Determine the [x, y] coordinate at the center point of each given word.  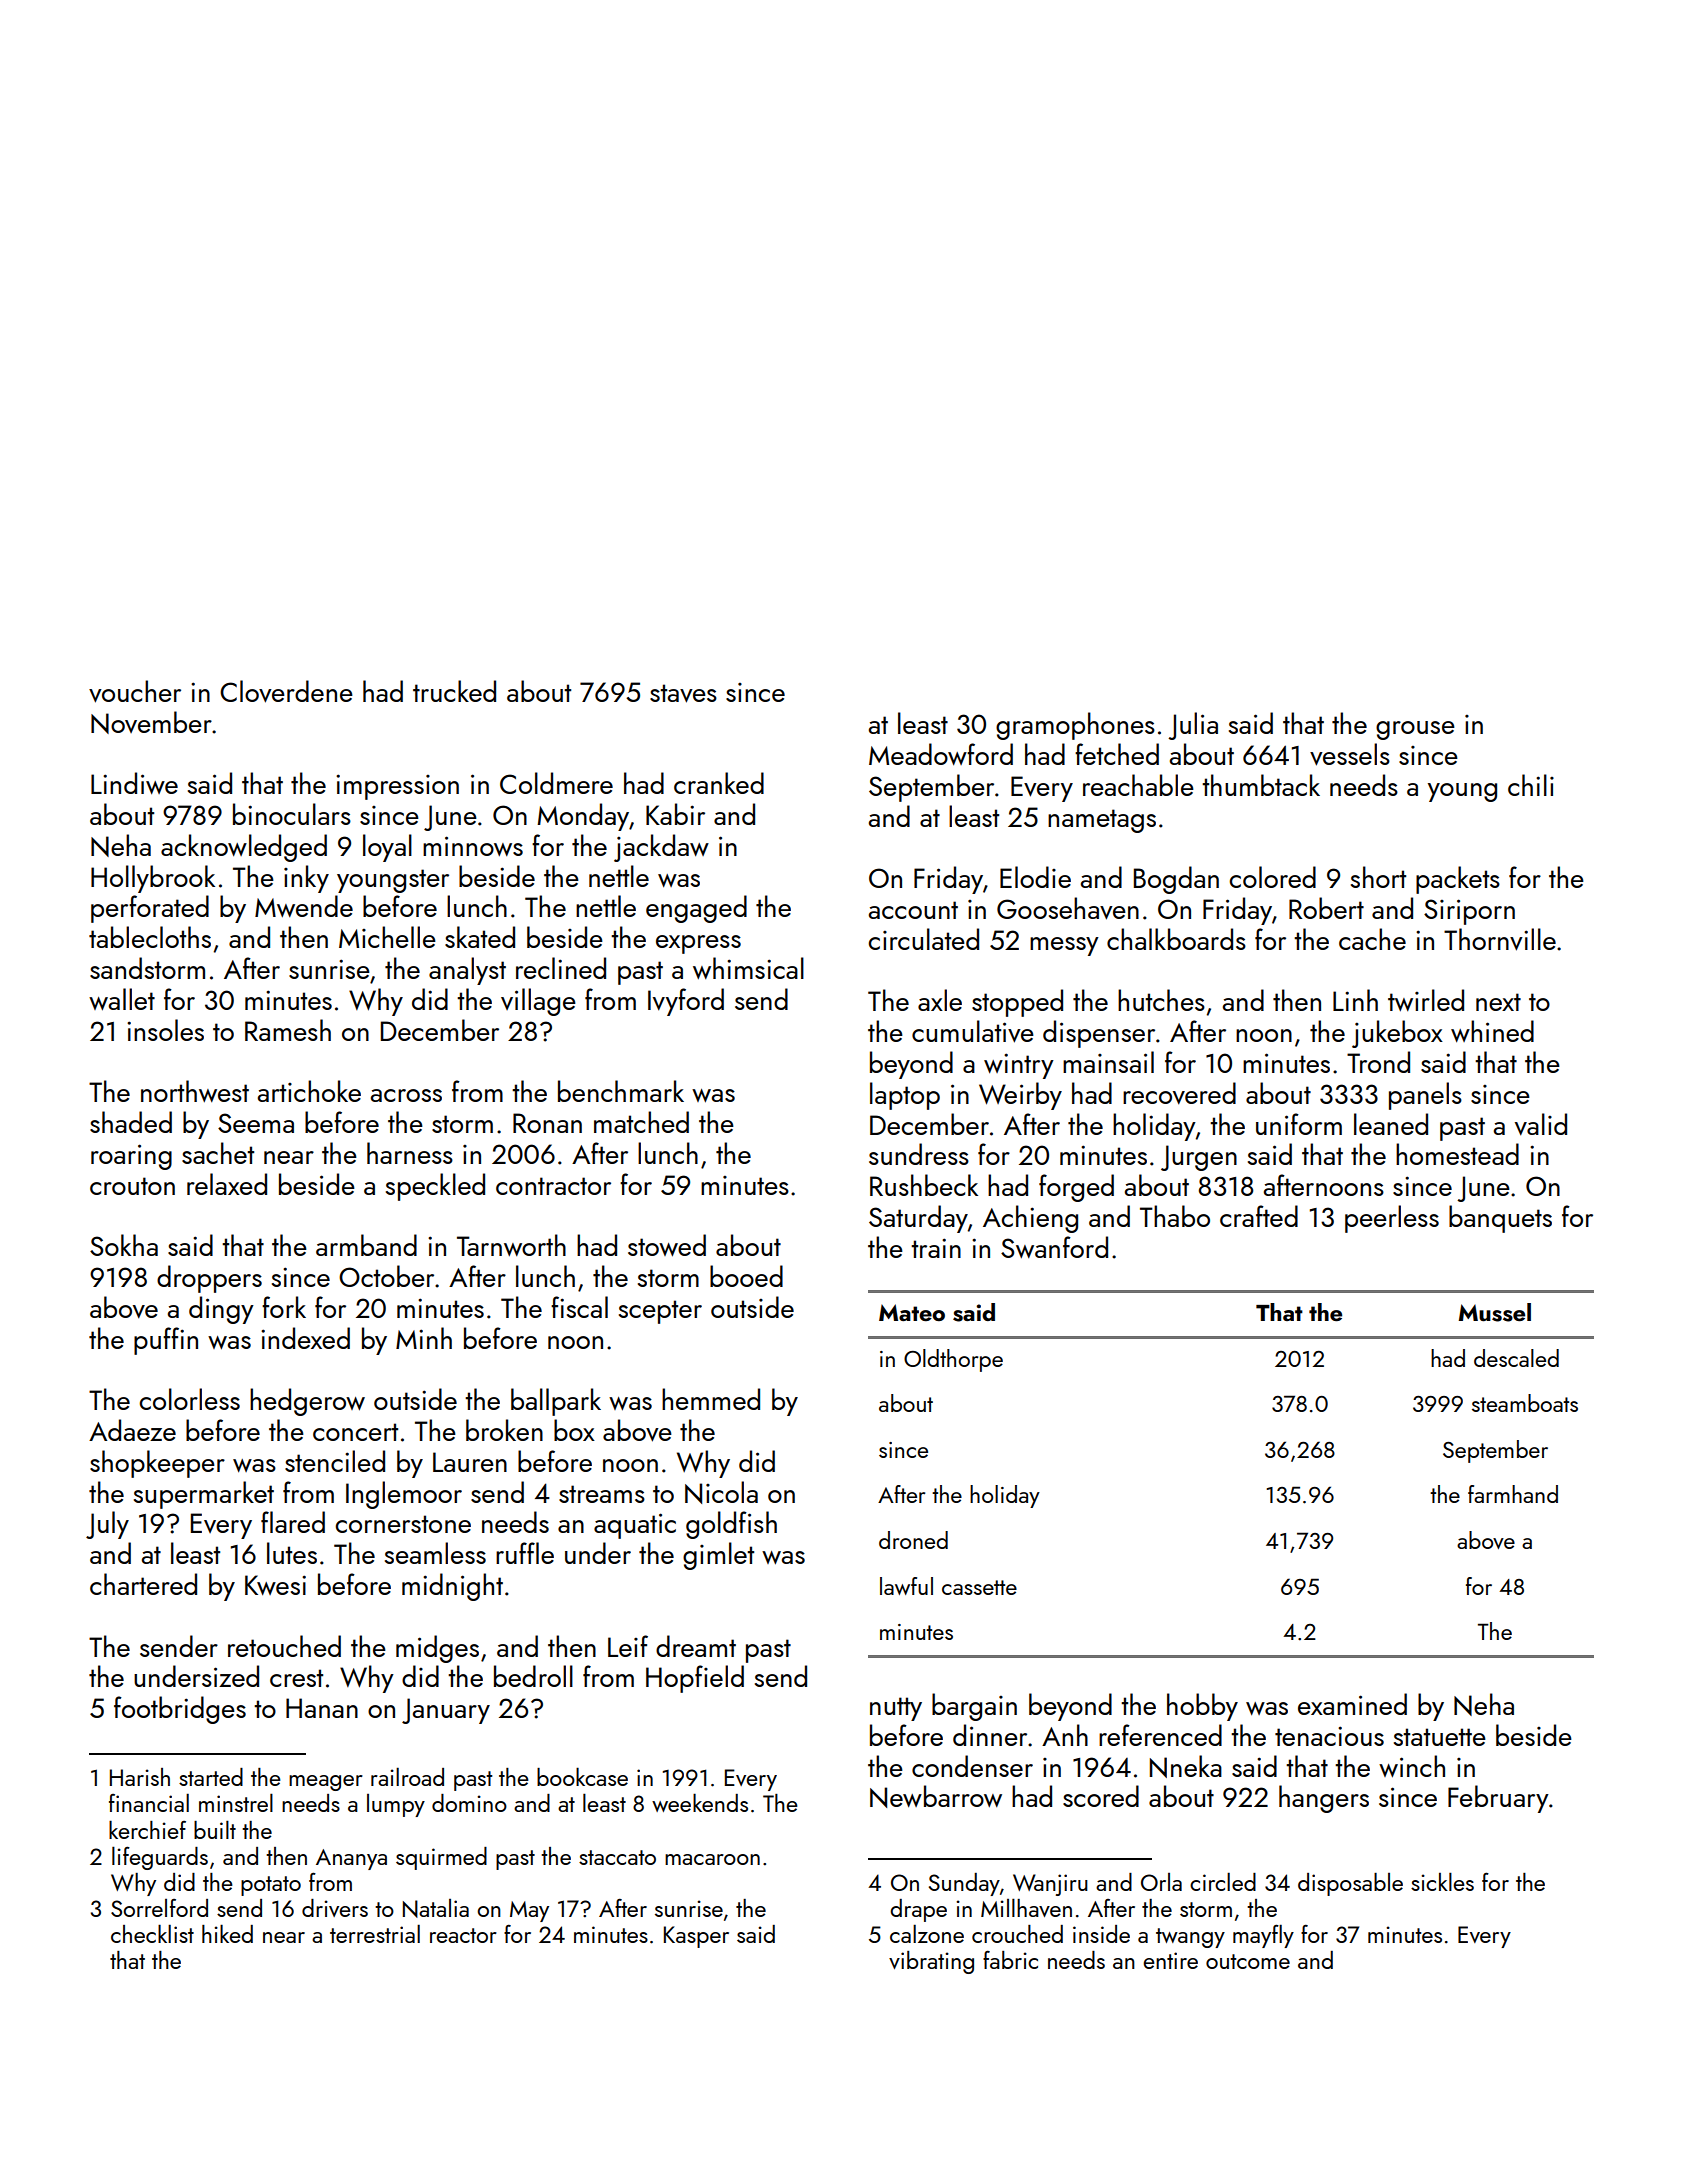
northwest [195, 1091]
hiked [227, 1933]
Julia [1193, 726]
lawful [906, 1586]
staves [683, 693]
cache [1372, 939]
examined [1352, 1704]
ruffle [525, 1553]
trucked [454, 691]
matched [641, 1122]
